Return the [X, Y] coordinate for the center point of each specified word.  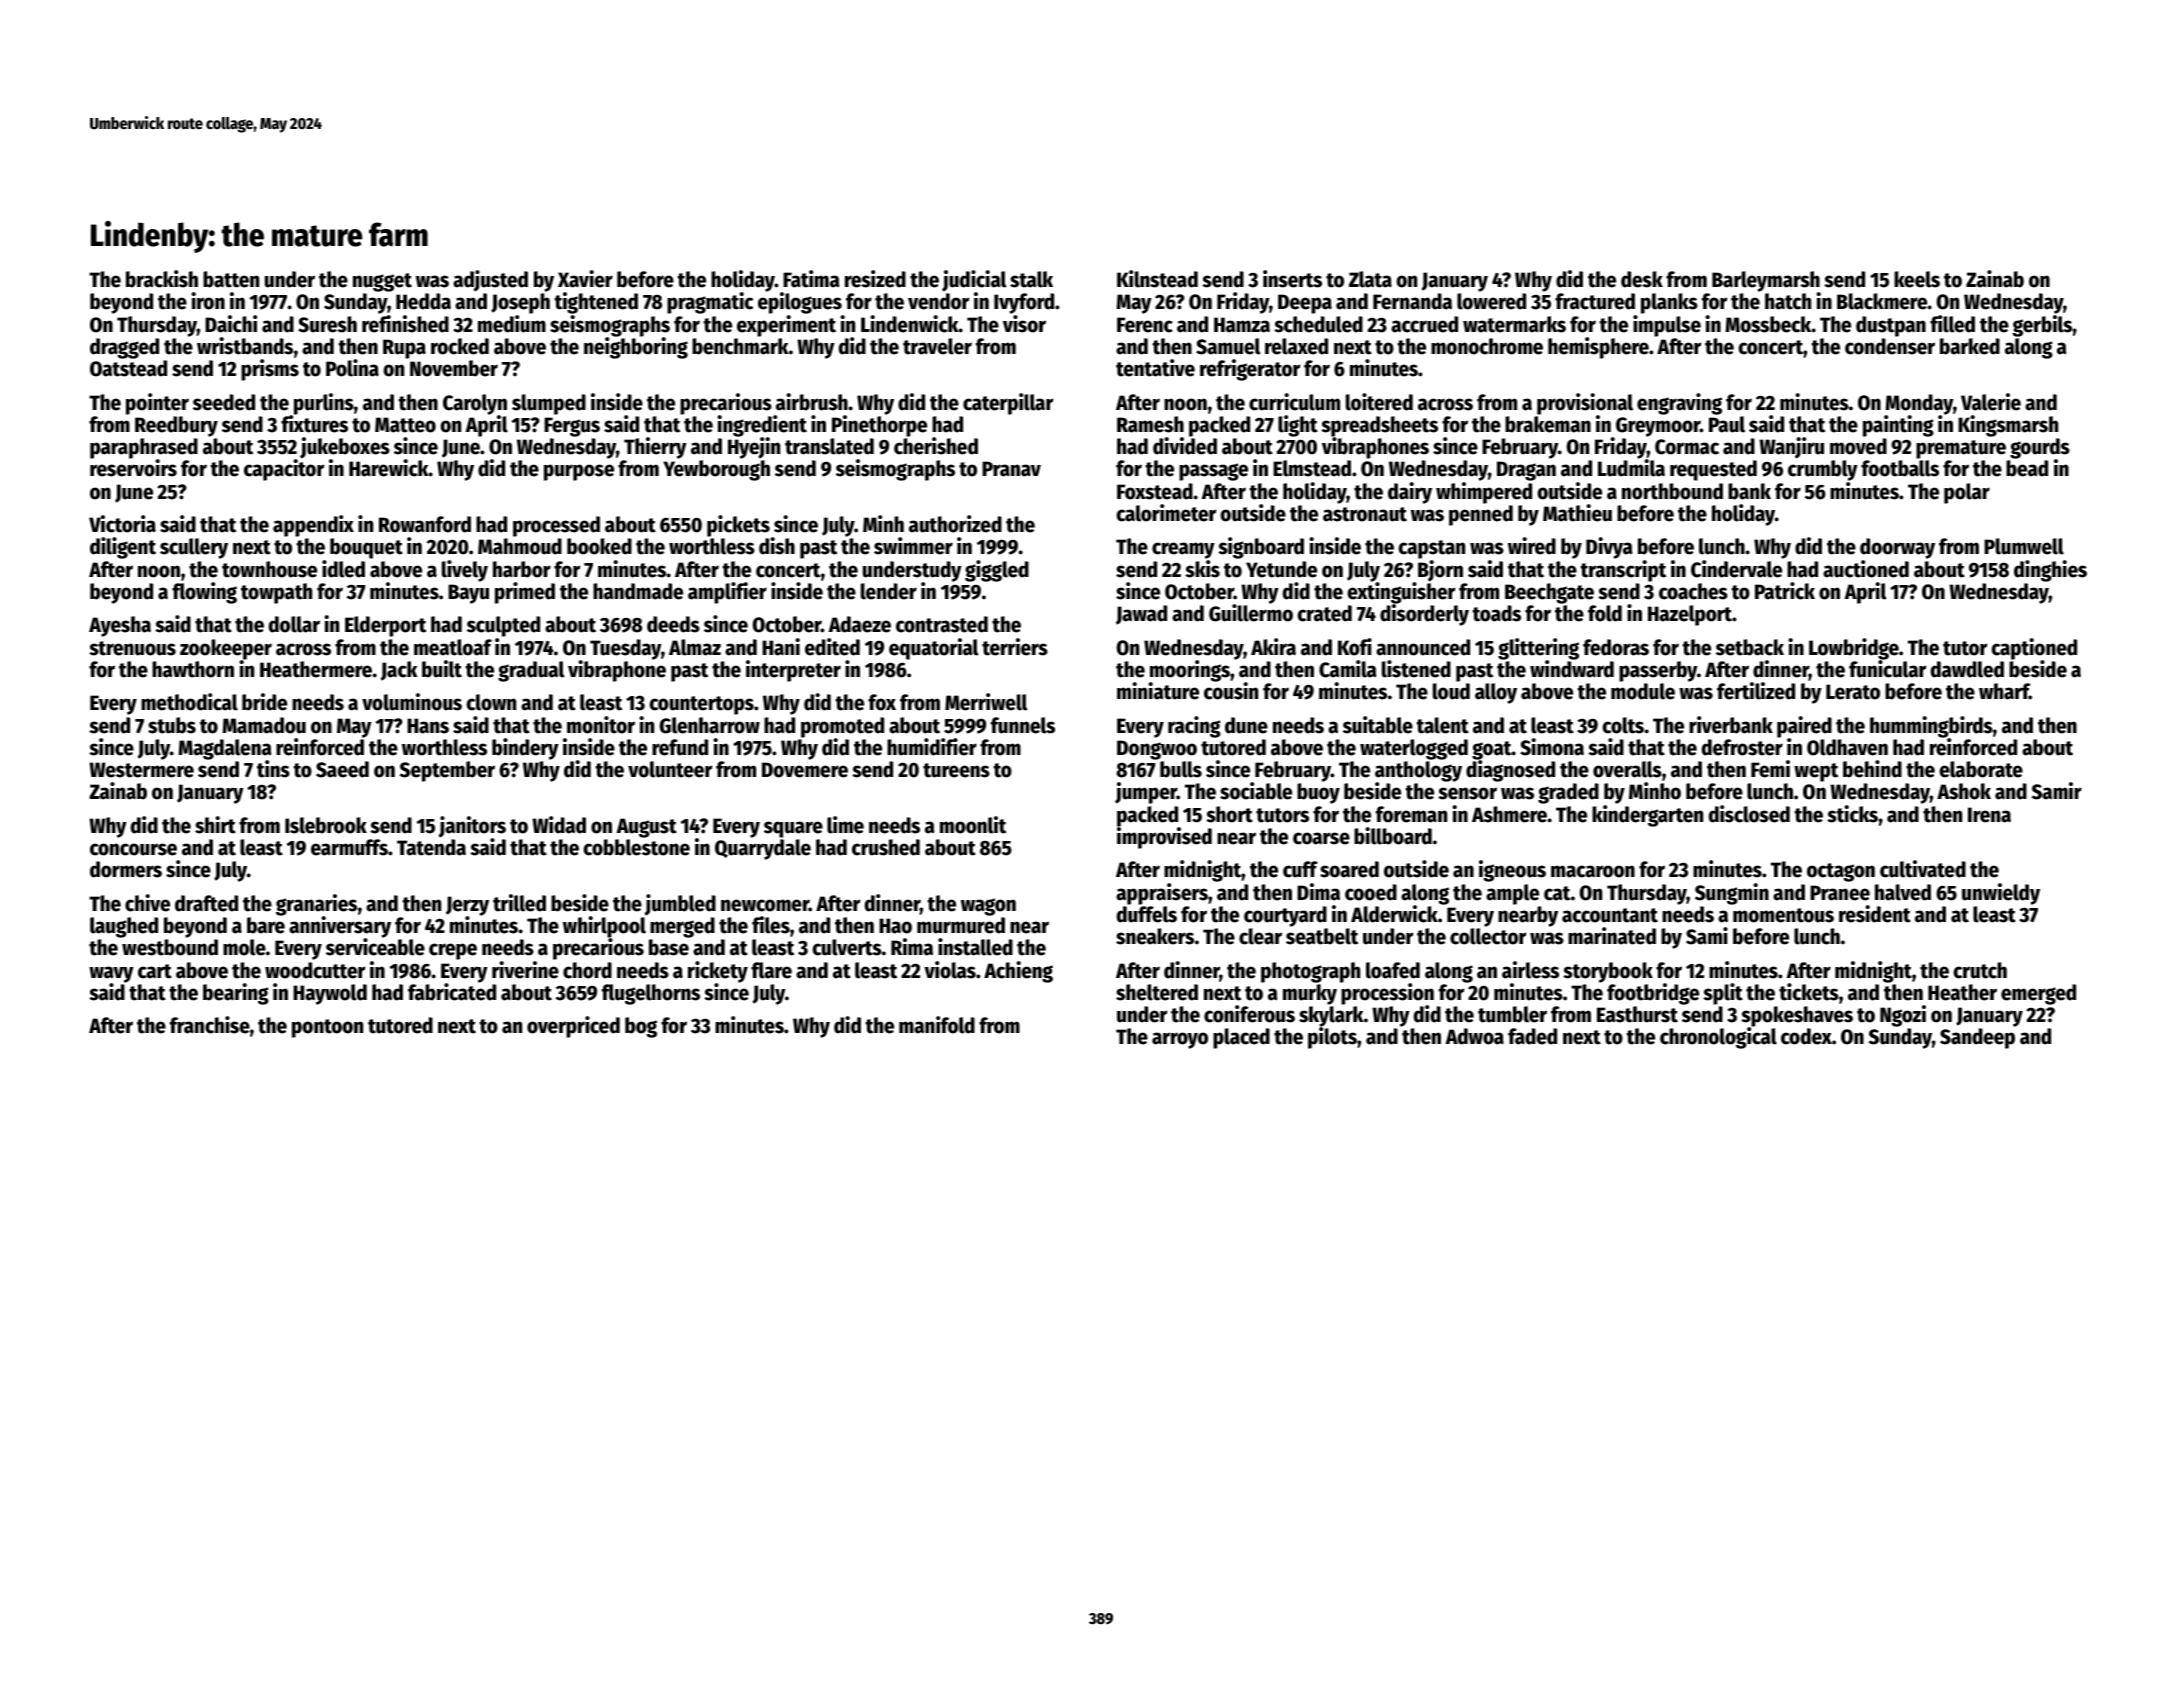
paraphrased [144, 449]
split [1723, 994]
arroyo [1180, 1040]
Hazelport [1690, 615]
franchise [210, 1025]
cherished [936, 446]
